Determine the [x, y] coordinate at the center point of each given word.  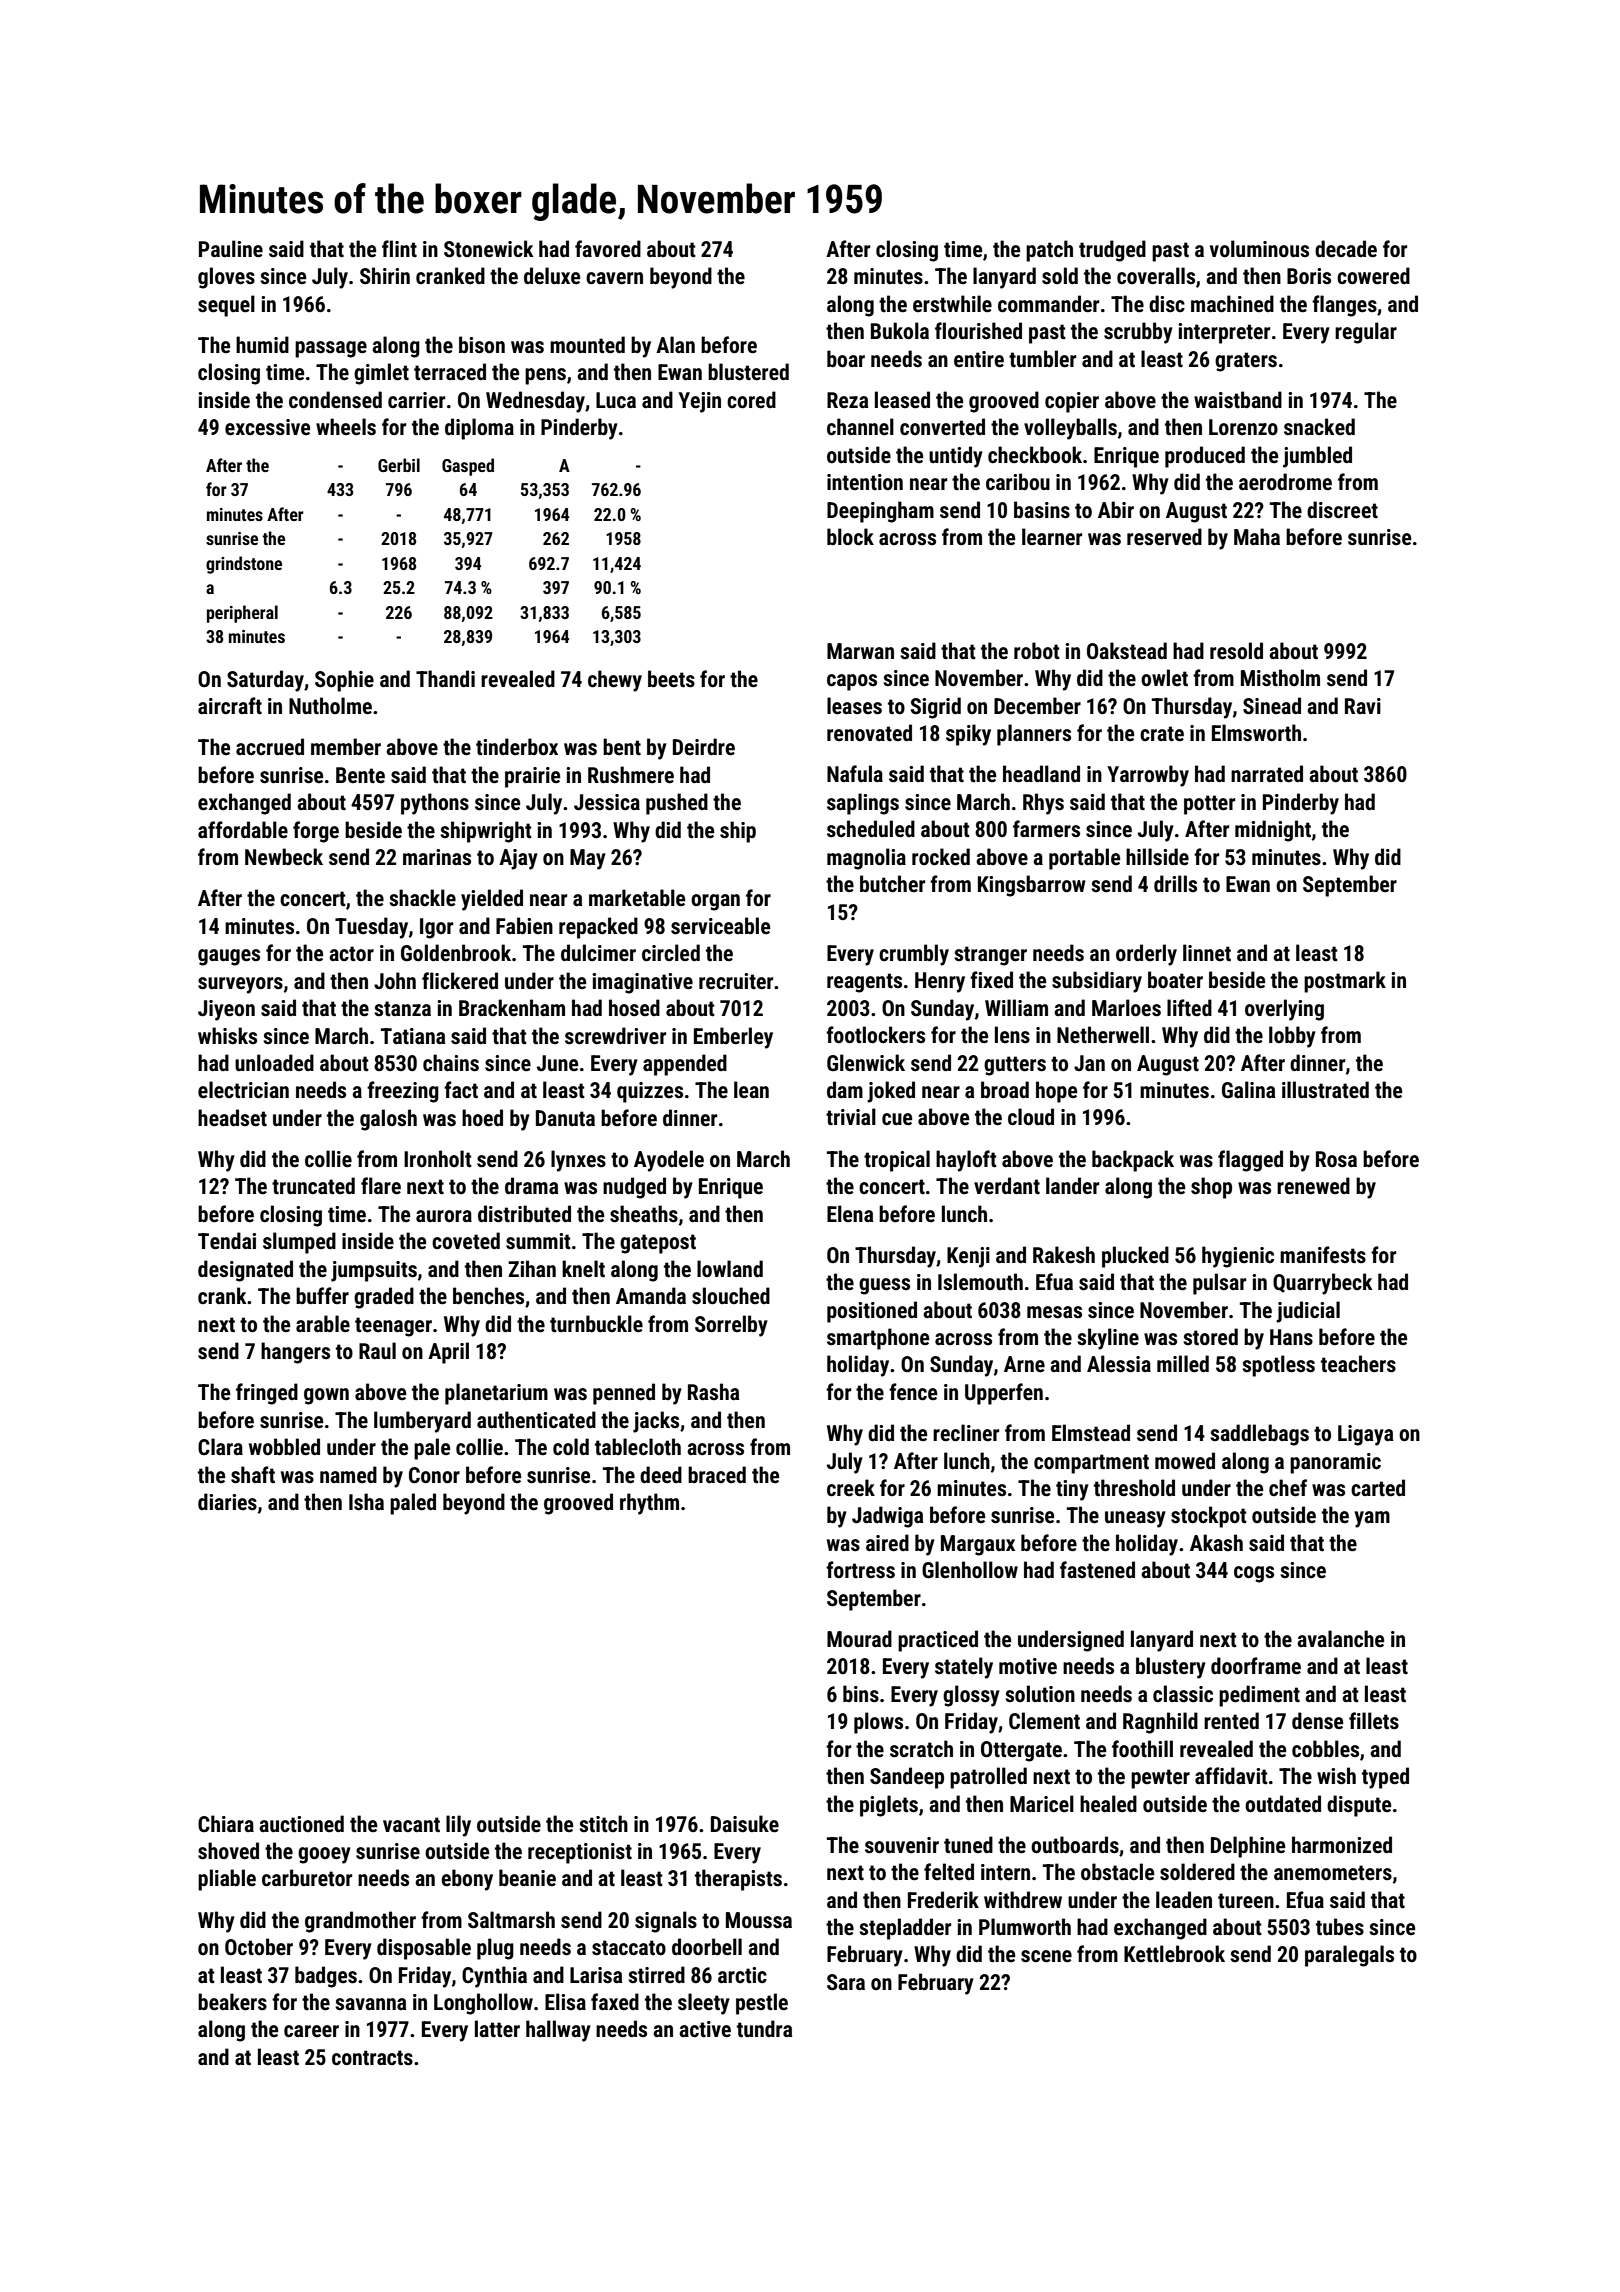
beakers [232, 2002]
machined [1232, 303]
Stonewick [489, 249]
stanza [402, 1009]
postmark [1345, 982]
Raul [377, 1350]
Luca [616, 400]
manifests [1323, 1255]
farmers [1046, 828]
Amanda [651, 1295]
